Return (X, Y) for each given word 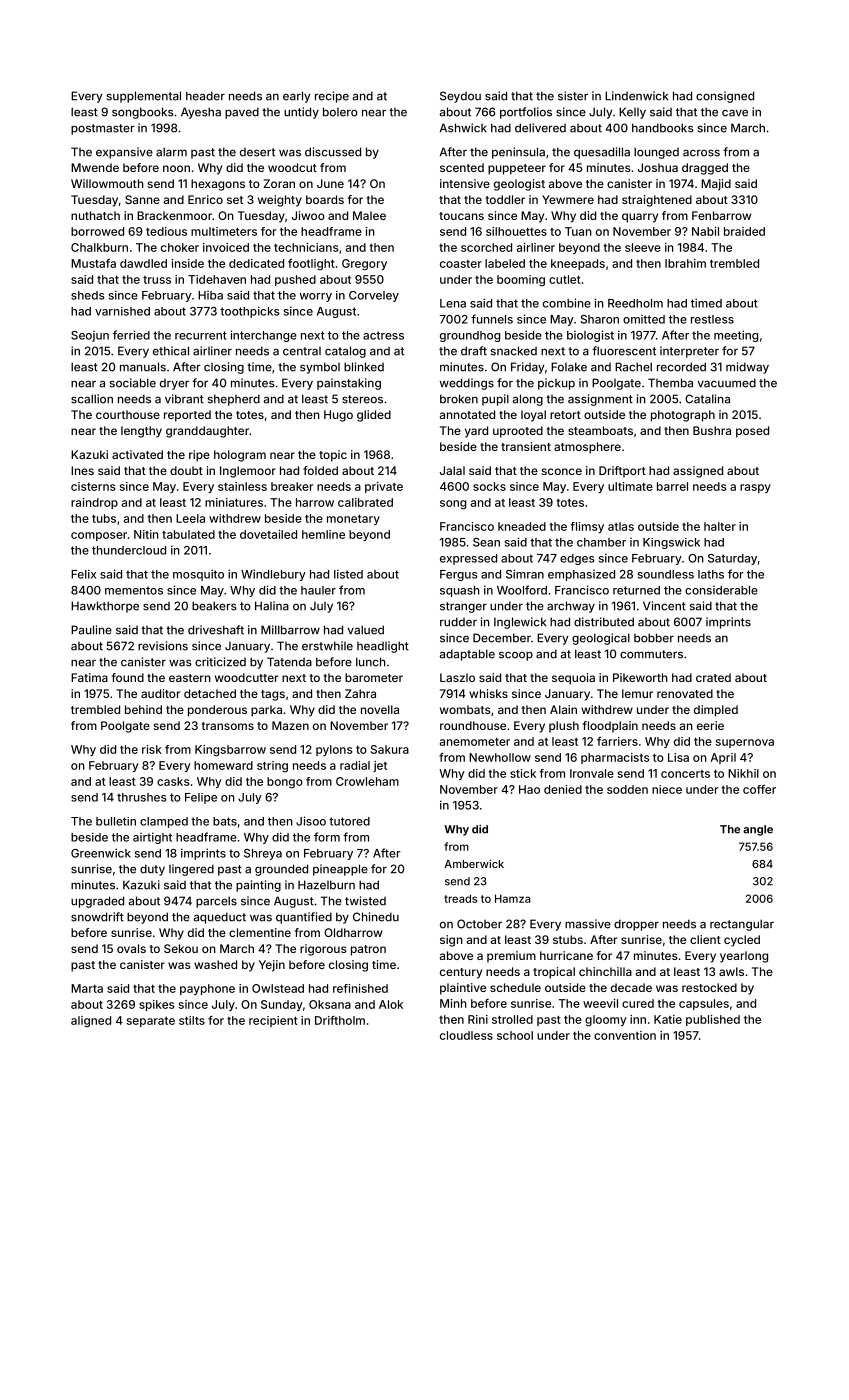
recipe (332, 97)
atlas (621, 526)
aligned (91, 1022)
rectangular (742, 925)
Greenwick (101, 853)
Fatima (89, 677)
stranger (463, 607)
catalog (345, 352)
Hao (529, 789)
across (701, 153)
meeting (736, 336)
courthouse (128, 414)
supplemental (144, 97)
